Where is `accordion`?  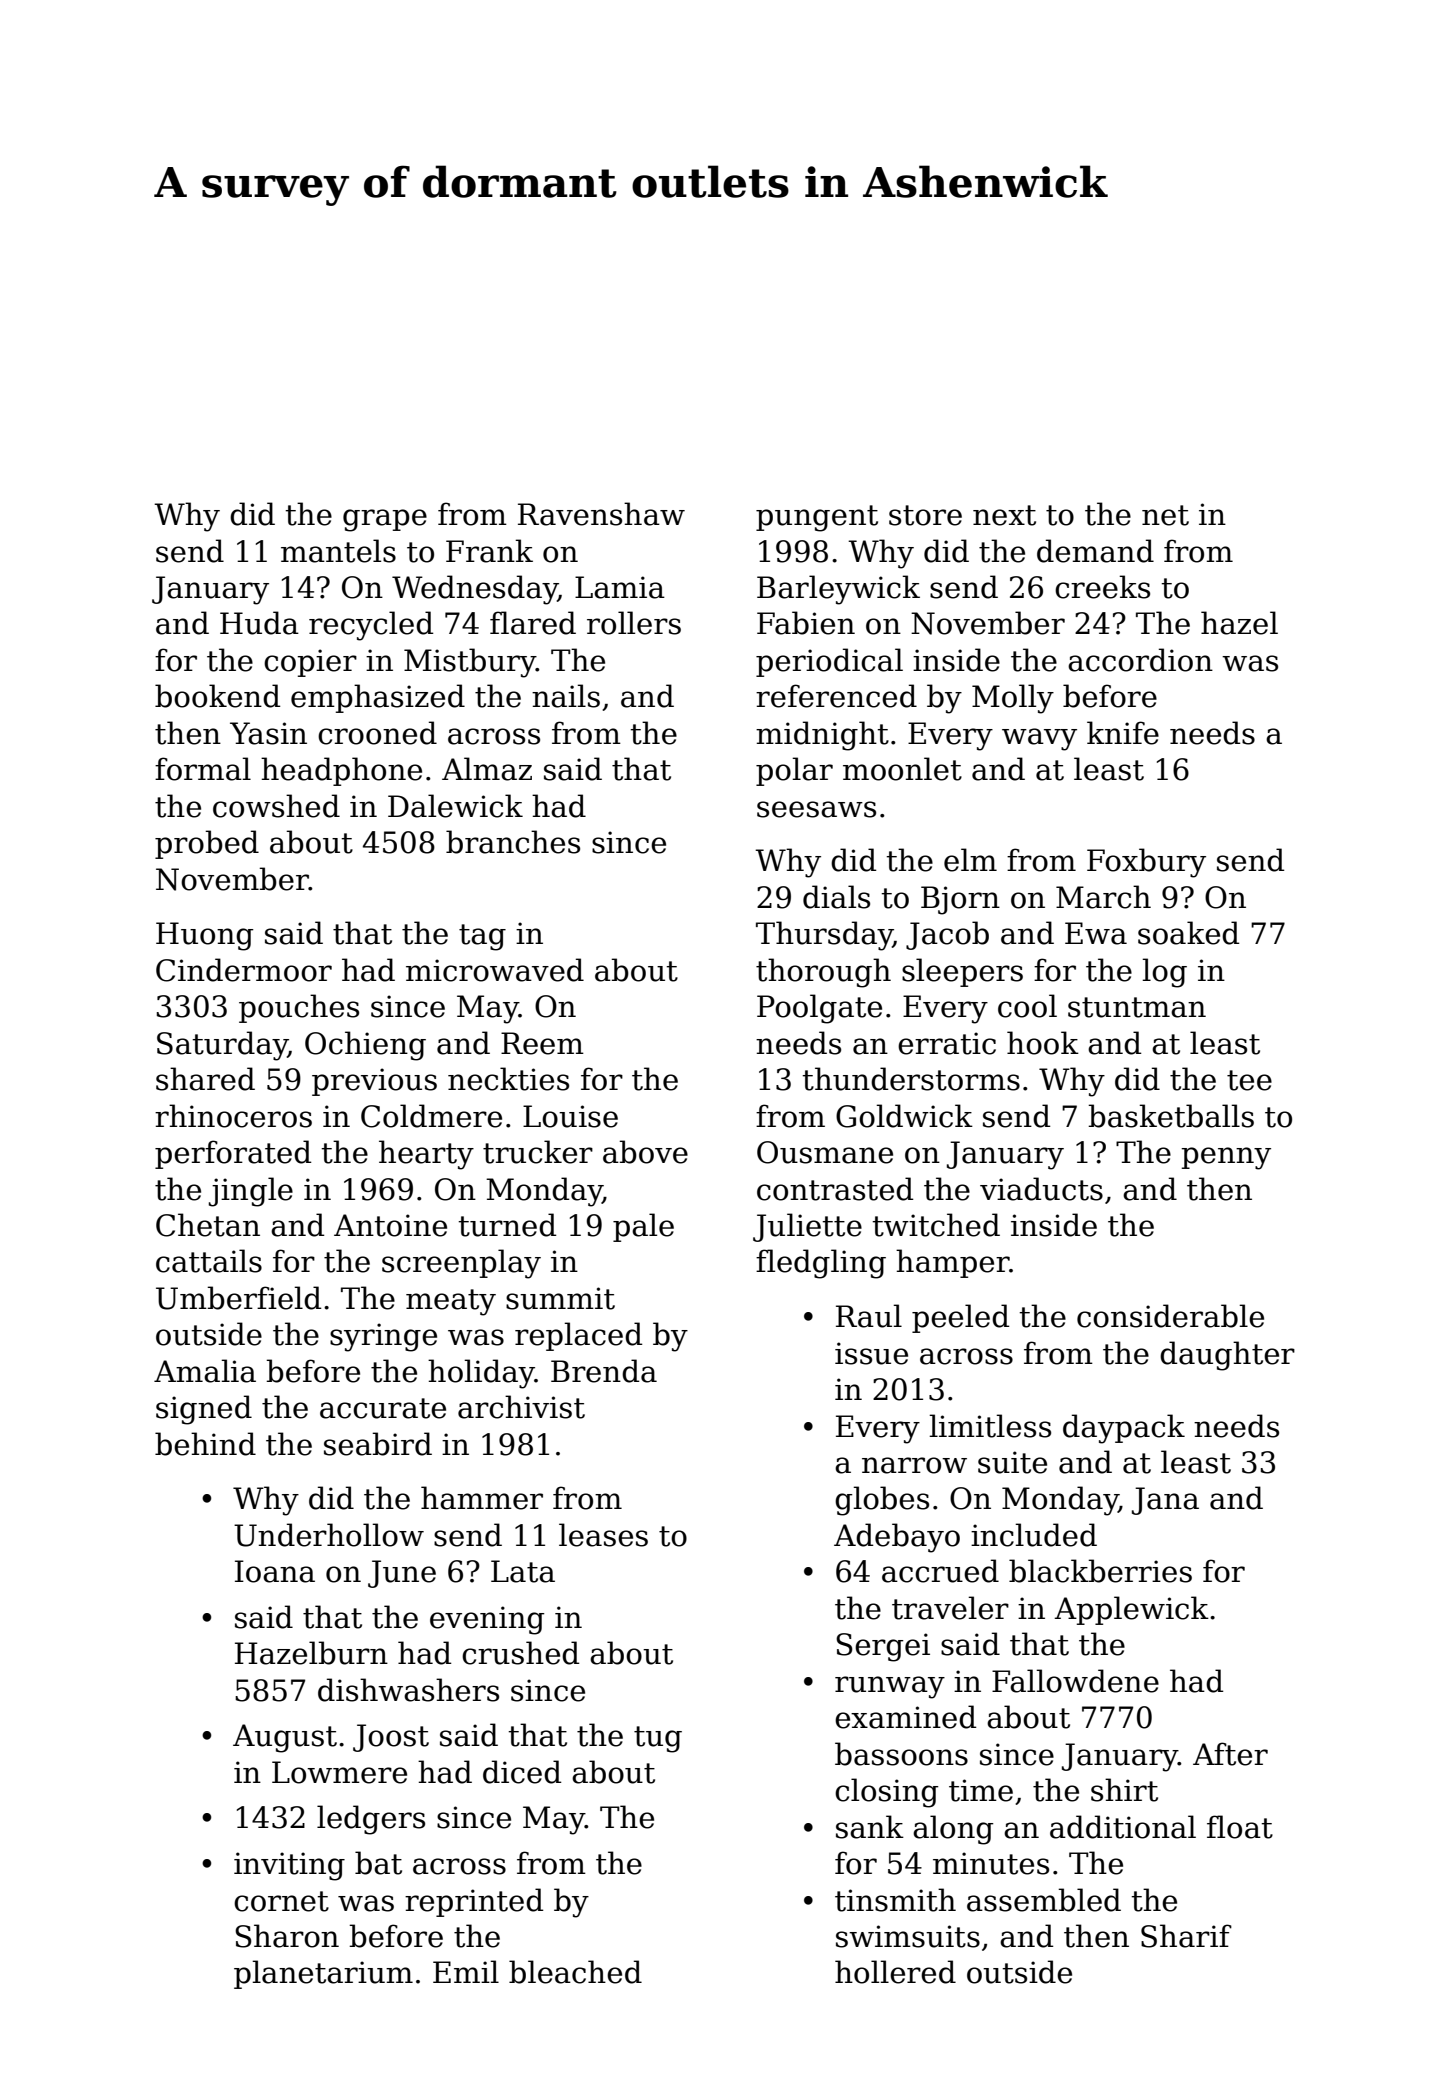
accordion is located at coordinates (1140, 660).
